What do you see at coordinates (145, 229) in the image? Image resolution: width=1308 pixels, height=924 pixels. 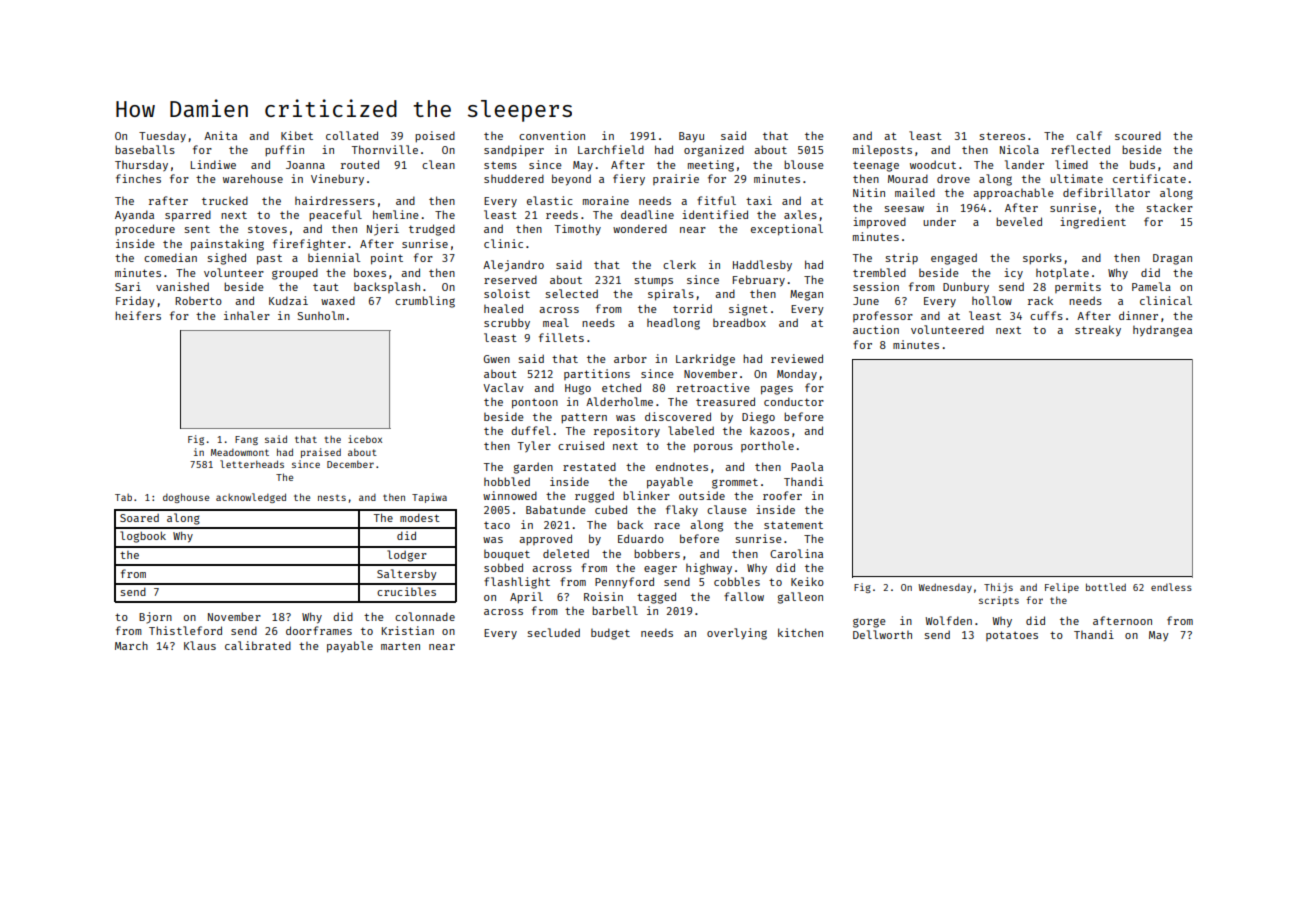 I see `procedure` at bounding box center [145, 229].
